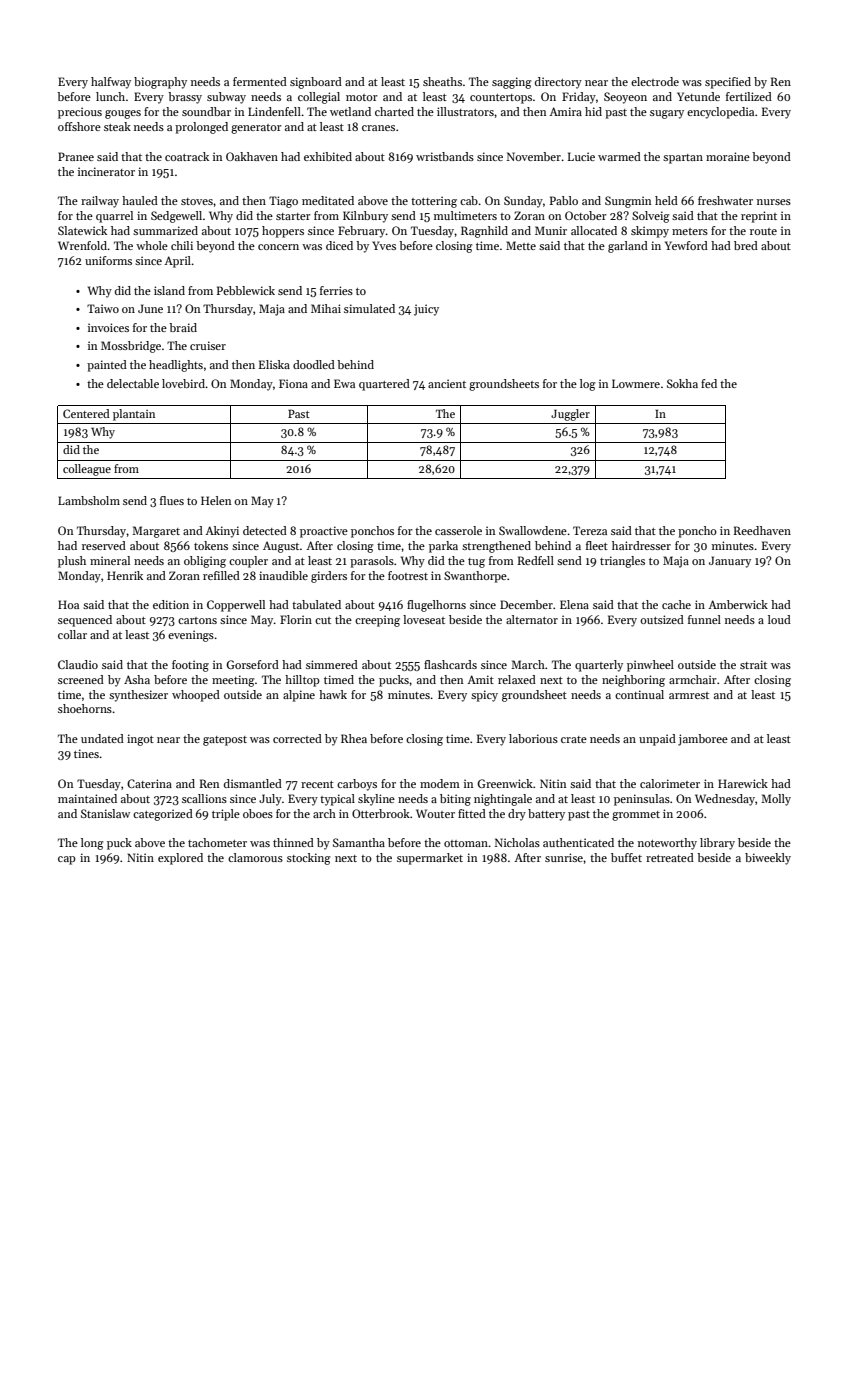 The width and height of the screenshot is (849, 1400). I want to click on proactive, so click(324, 532).
